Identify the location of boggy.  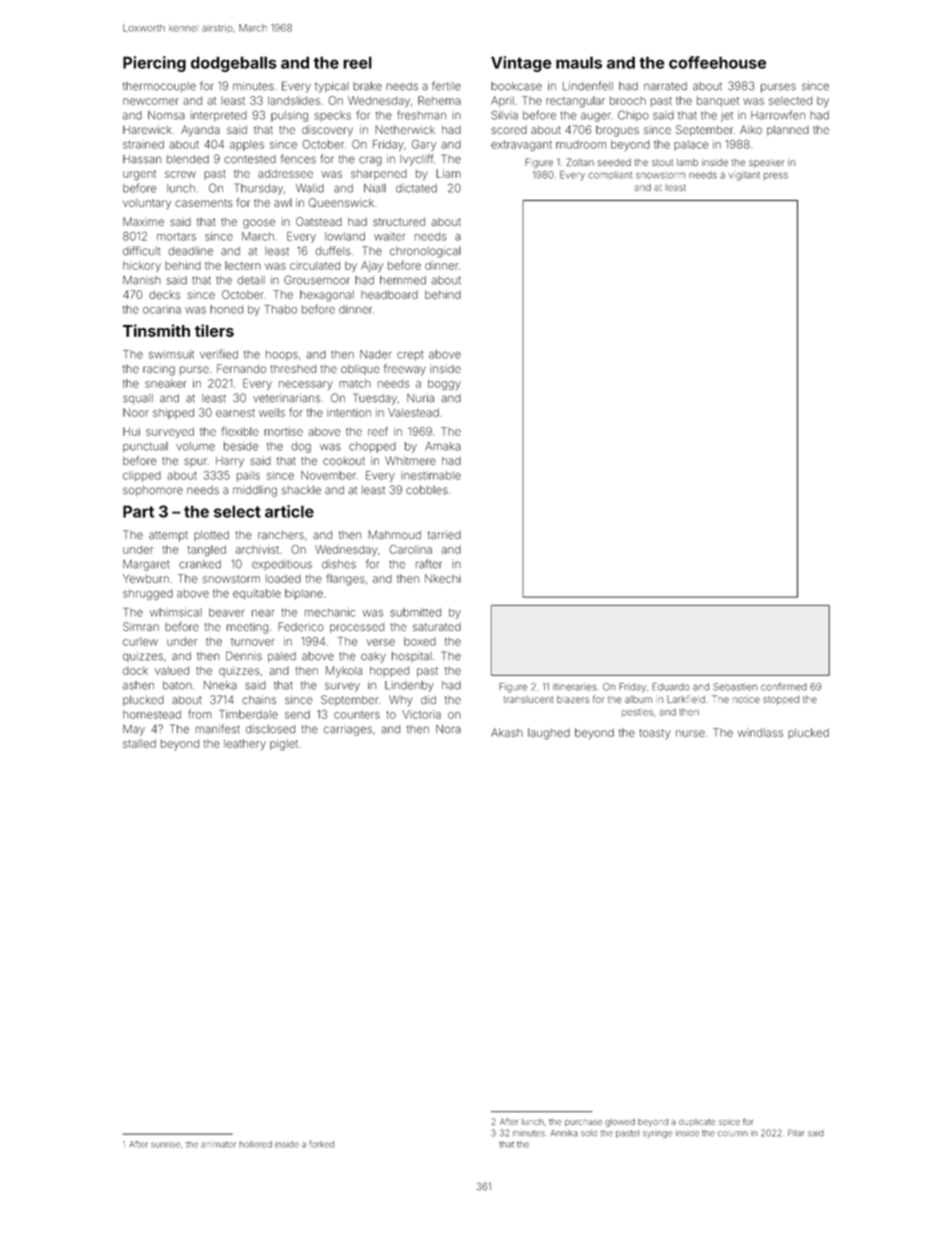
(444, 384).
